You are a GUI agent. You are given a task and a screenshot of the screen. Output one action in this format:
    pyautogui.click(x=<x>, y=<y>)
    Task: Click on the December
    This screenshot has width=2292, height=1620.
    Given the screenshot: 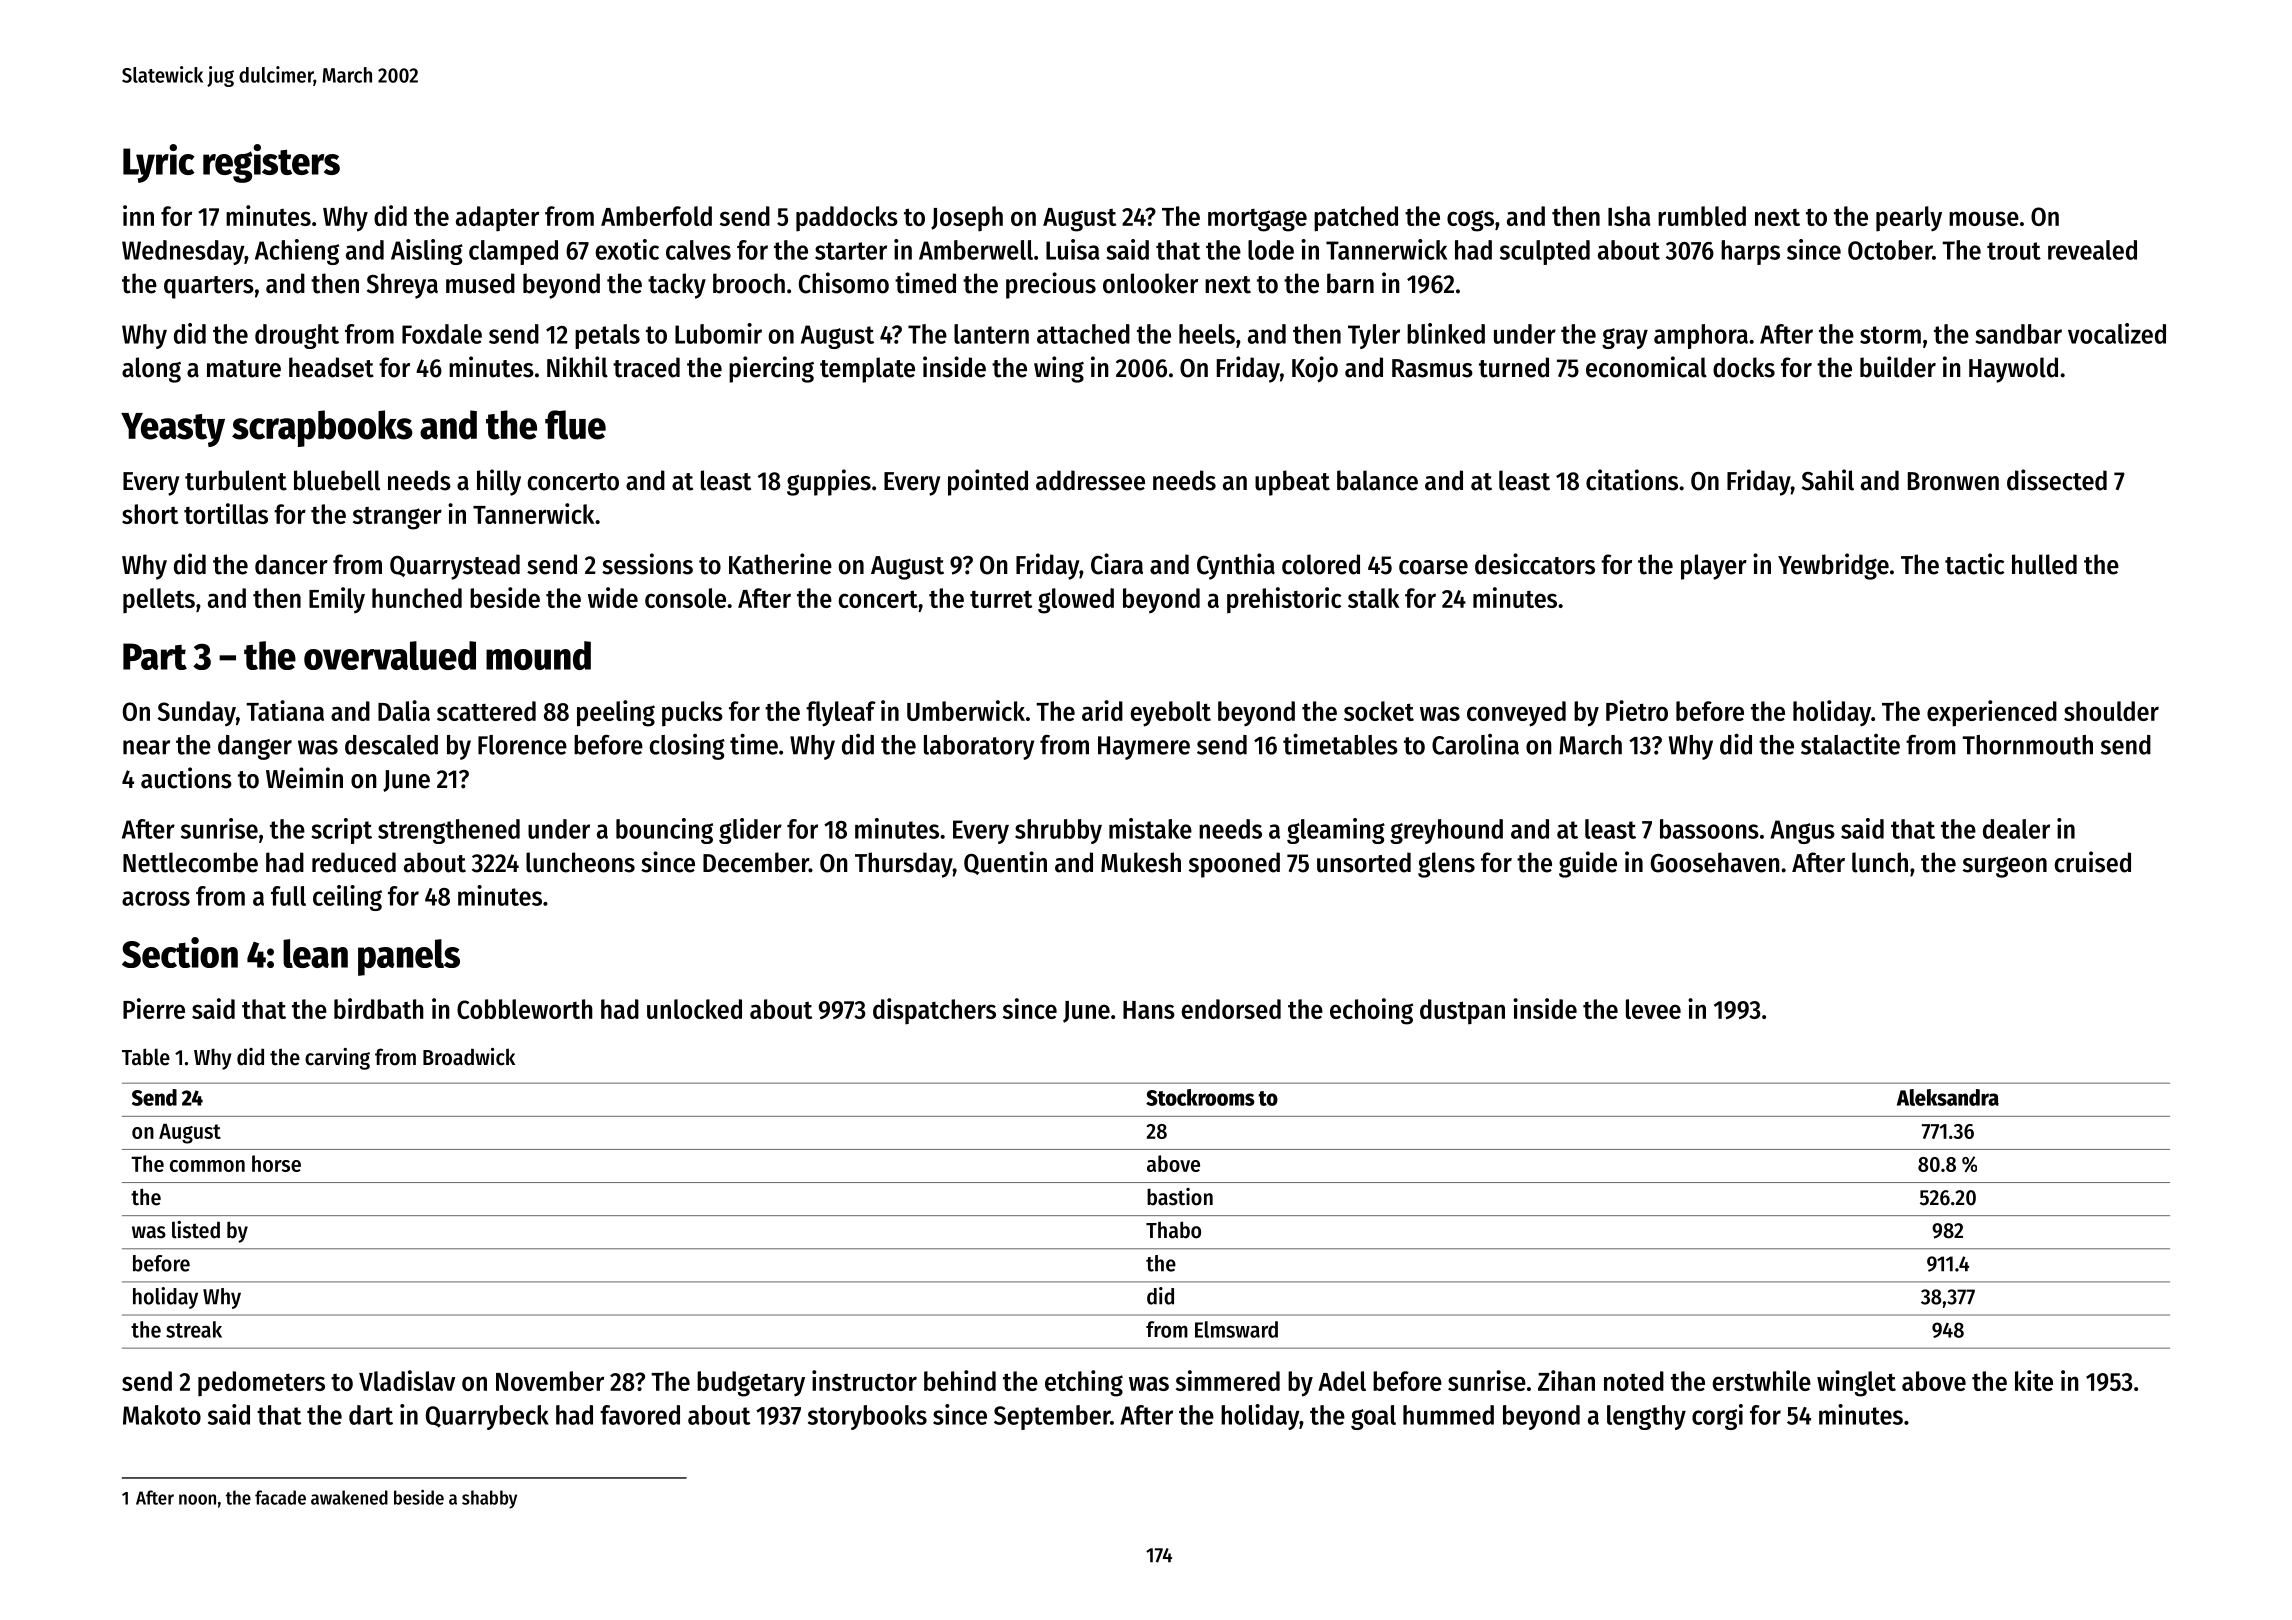 What is the action you would take?
    pyautogui.click(x=756, y=862)
